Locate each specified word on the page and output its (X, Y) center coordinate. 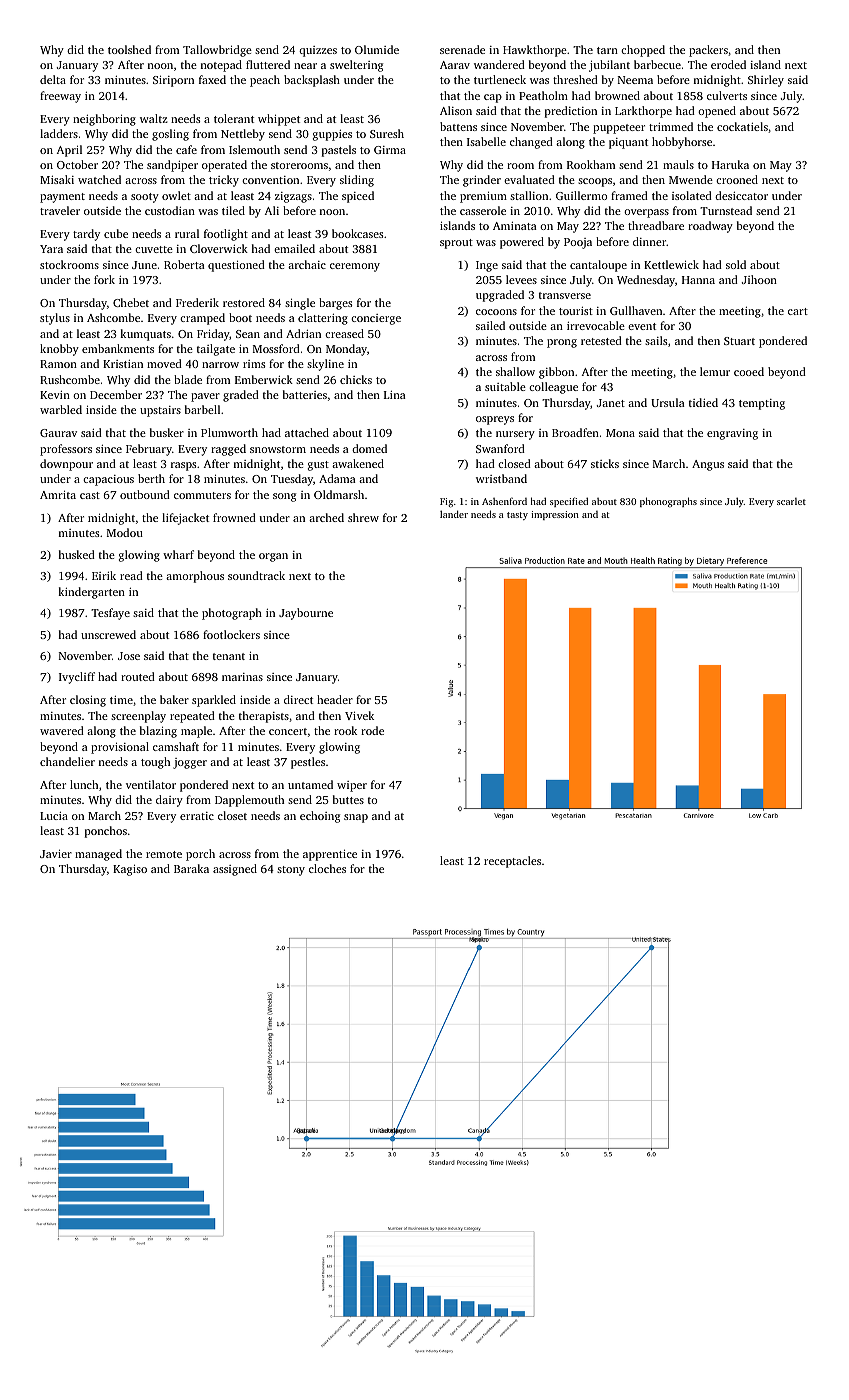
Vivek (359, 715)
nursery (515, 435)
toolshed (129, 49)
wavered (62, 730)
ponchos (106, 832)
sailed (490, 325)
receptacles (512, 862)
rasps (183, 466)
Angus (708, 465)
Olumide (377, 49)
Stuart (739, 341)
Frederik (197, 302)
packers (708, 51)
